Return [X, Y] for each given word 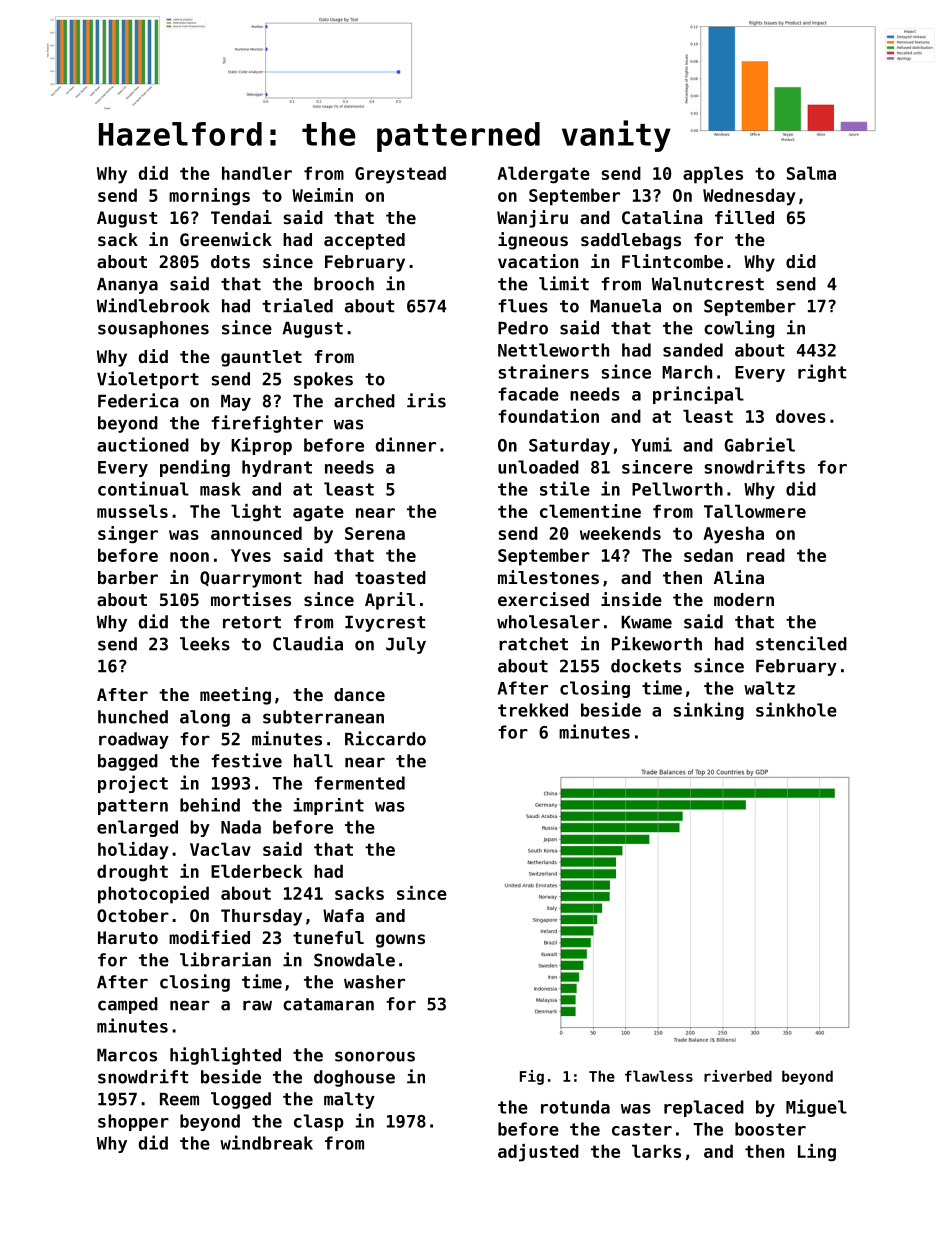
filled [744, 217]
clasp [319, 1122]
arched [364, 401]
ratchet [533, 644]
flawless [659, 1076]
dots [230, 261]
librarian [225, 959]
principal [698, 395]
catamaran [328, 1004]
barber [128, 577]
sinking [708, 711]
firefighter [267, 424]
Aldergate [543, 175]
